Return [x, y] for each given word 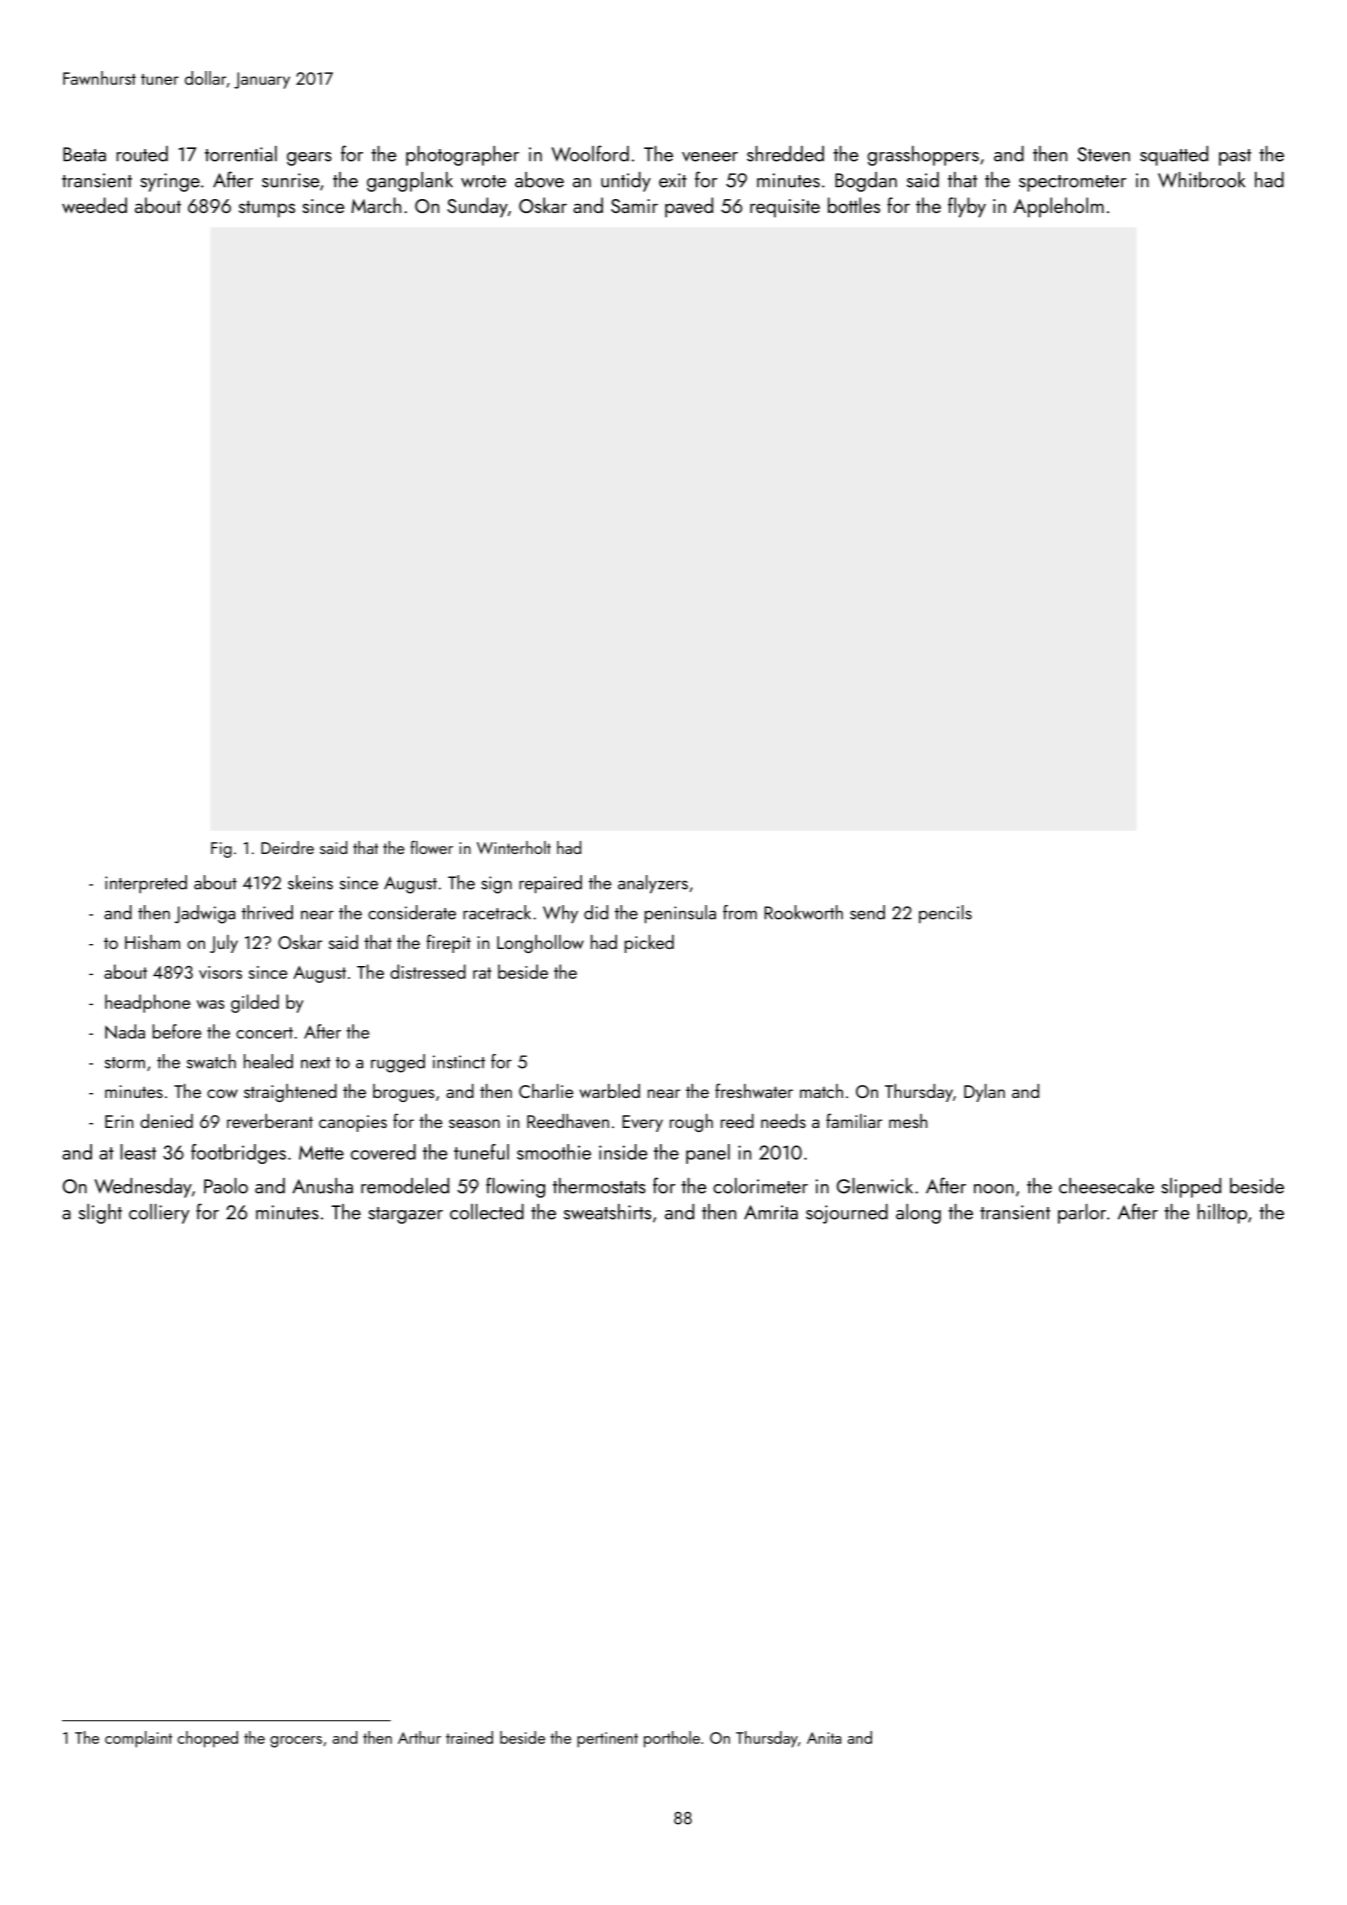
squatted [1174, 156]
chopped [208, 1739]
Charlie [546, 1091]
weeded [94, 205]
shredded [785, 154]
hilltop [1222, 1214]
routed [142, 154]
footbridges [238, 1154]
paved [689, 207]
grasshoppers [923, 156]
